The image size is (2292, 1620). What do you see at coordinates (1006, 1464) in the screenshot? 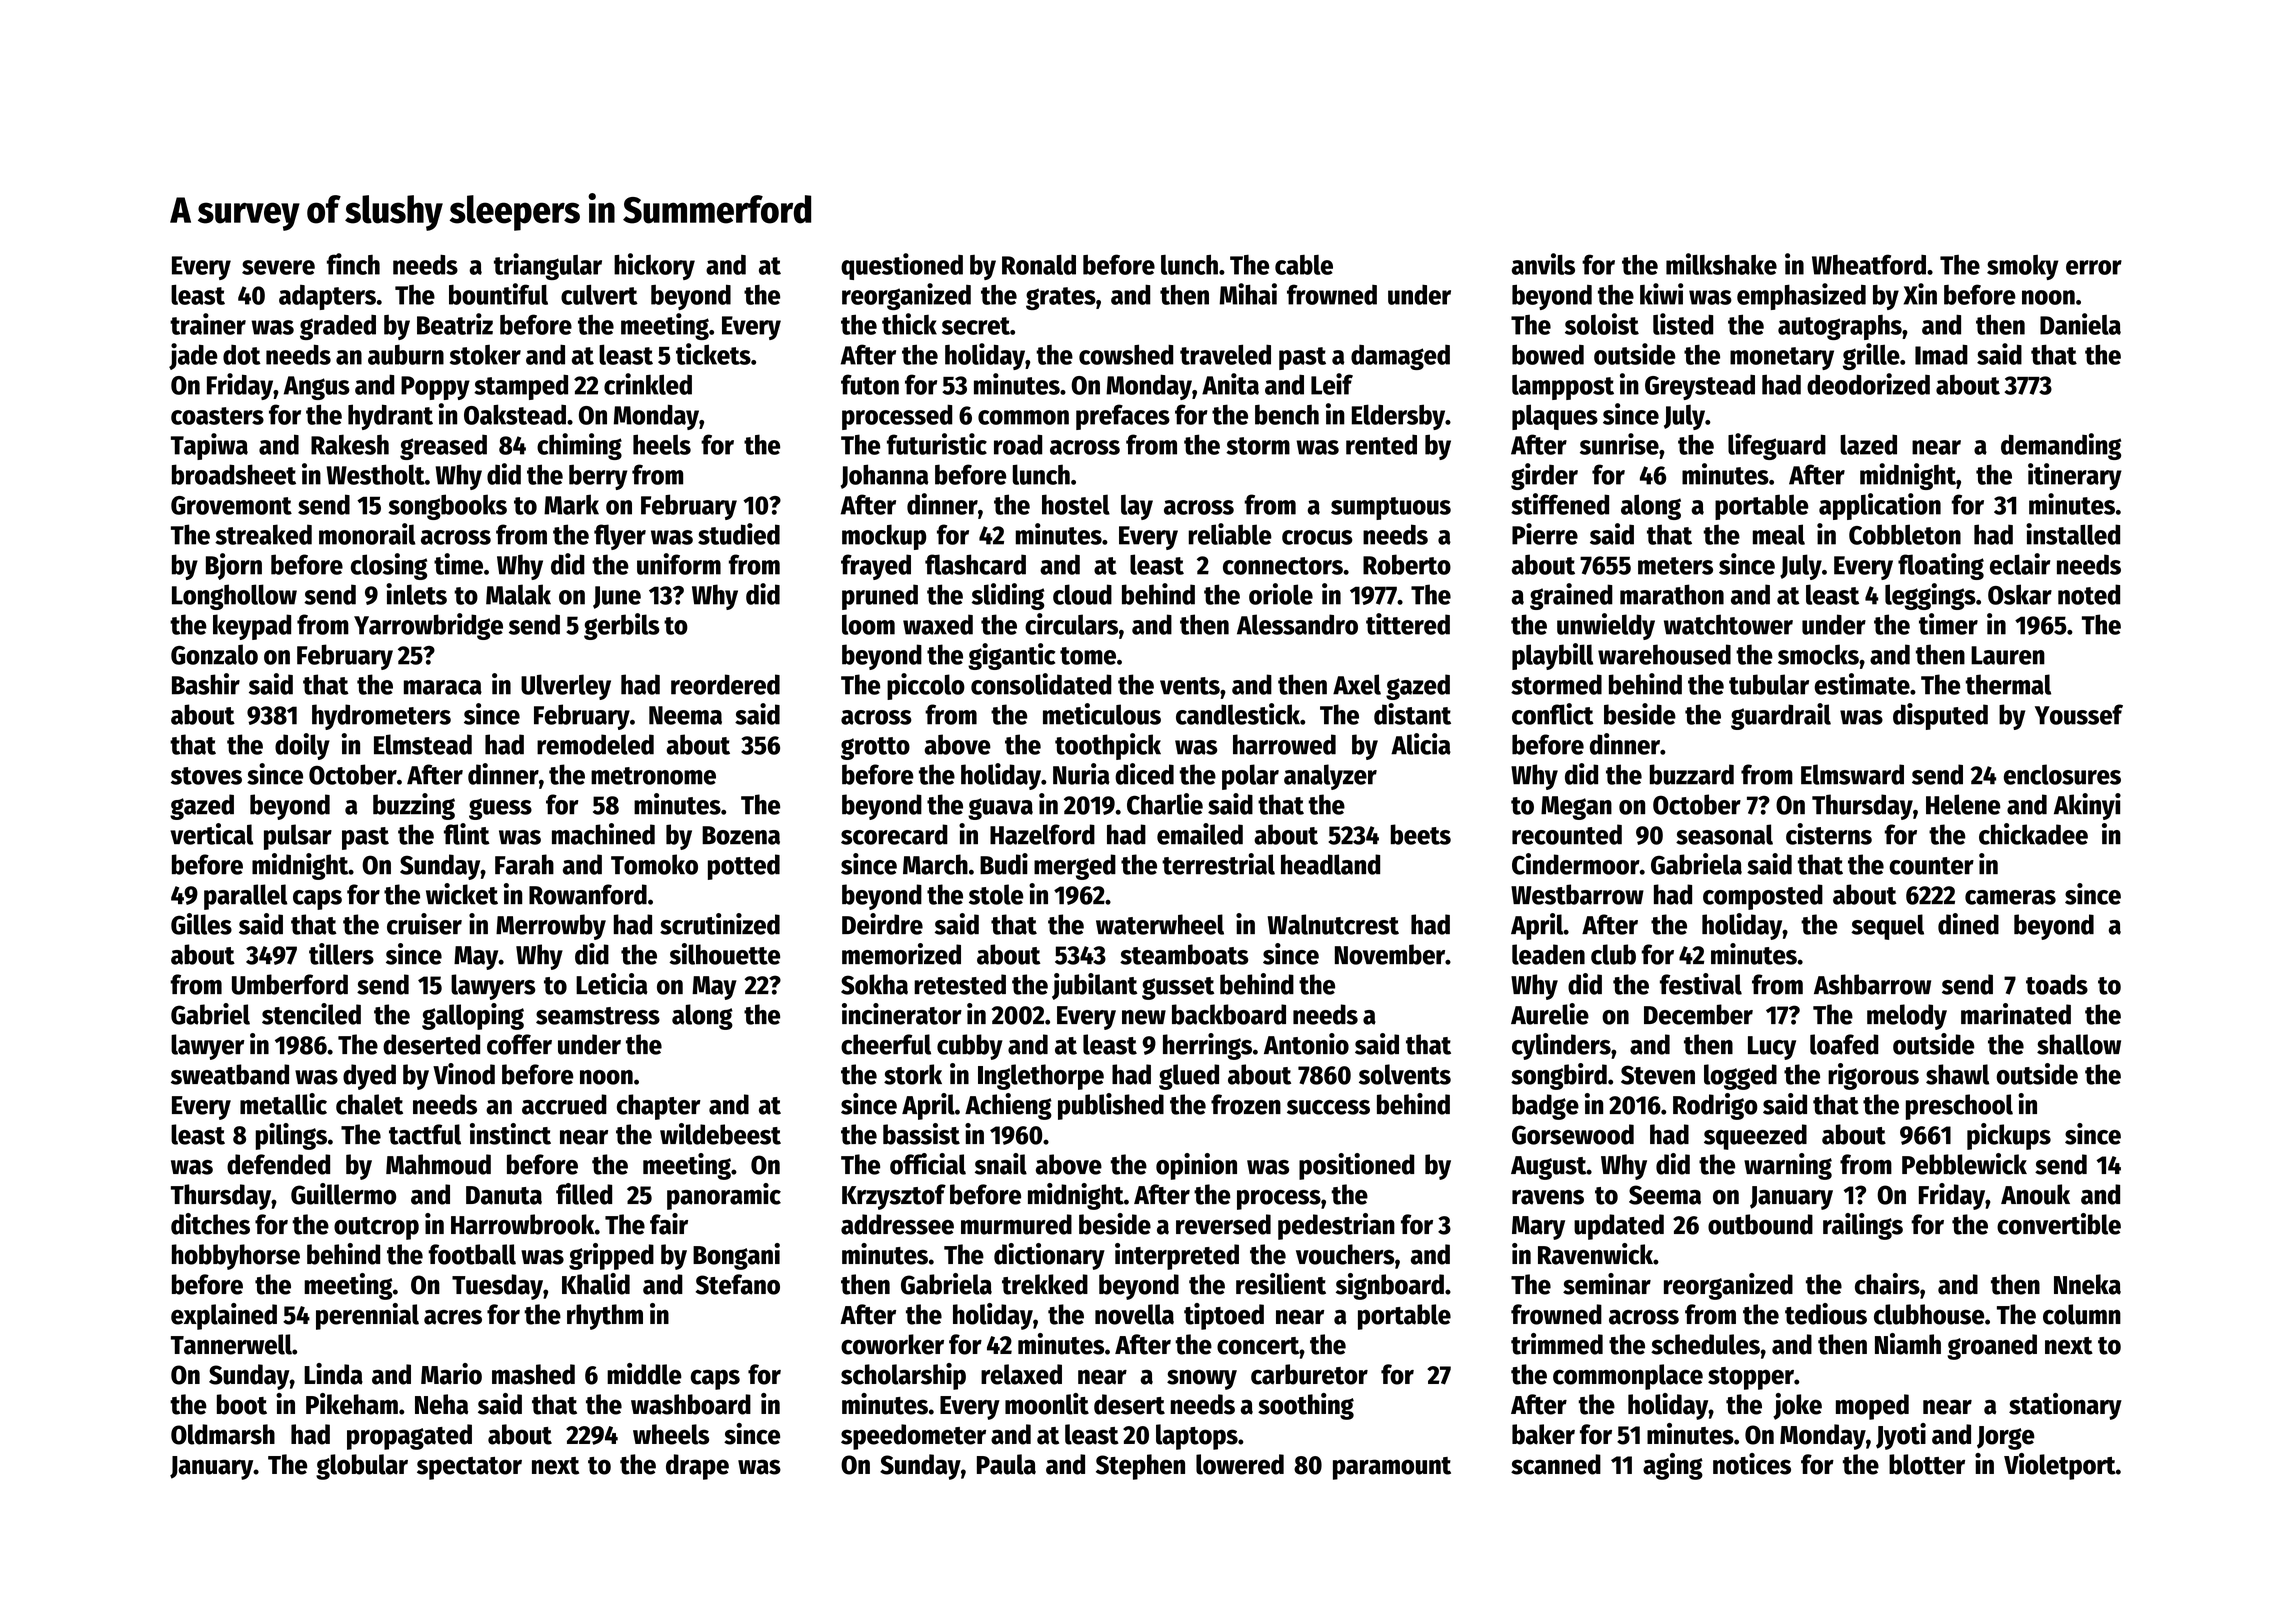
I see `Paula` at bounding box center [1006, 1464].
